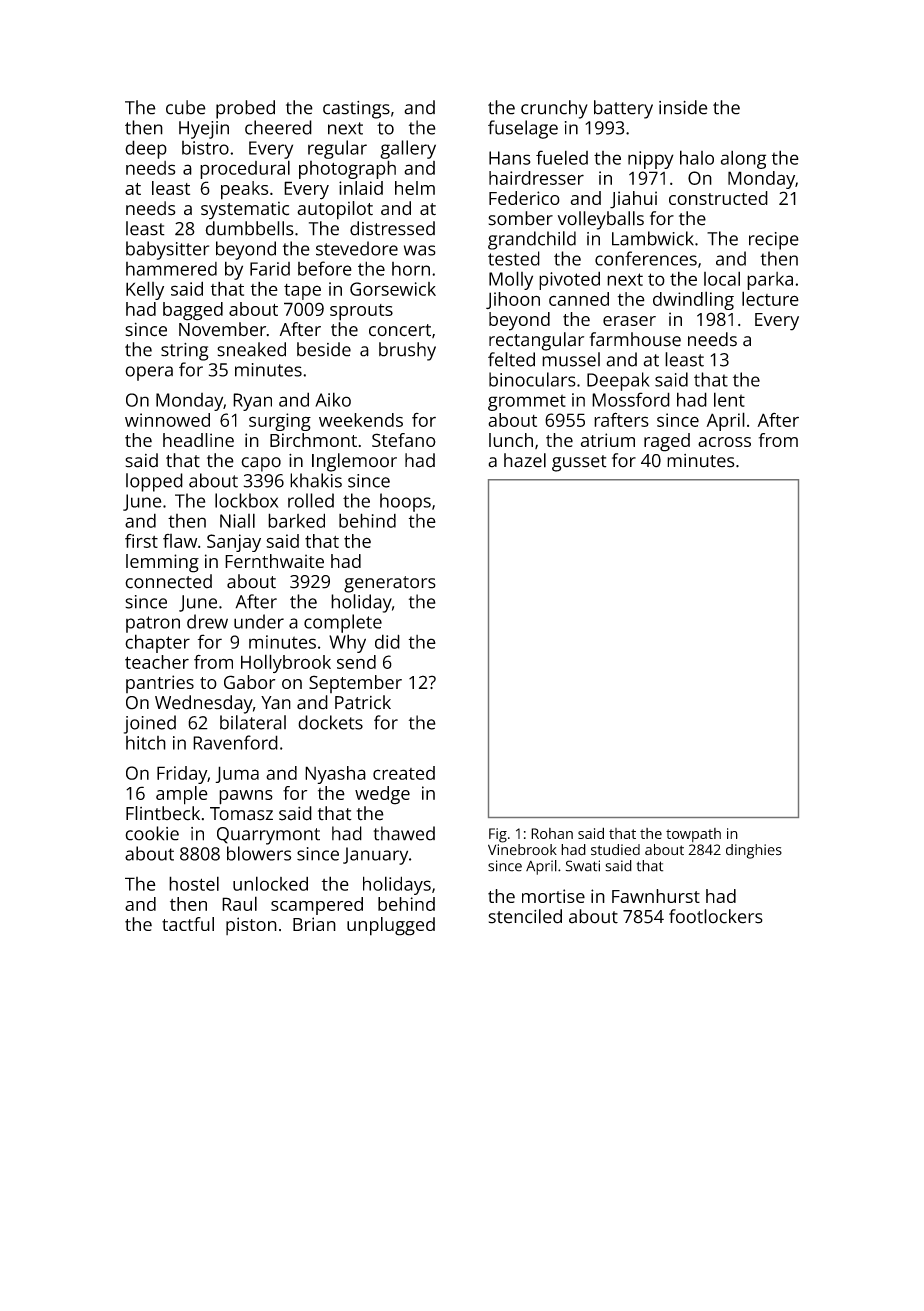 The height and width of the screenshot is (1311, 924). Describe the element at coordinates (774, 241) in the screenshot. I see `recipe` at that location.
